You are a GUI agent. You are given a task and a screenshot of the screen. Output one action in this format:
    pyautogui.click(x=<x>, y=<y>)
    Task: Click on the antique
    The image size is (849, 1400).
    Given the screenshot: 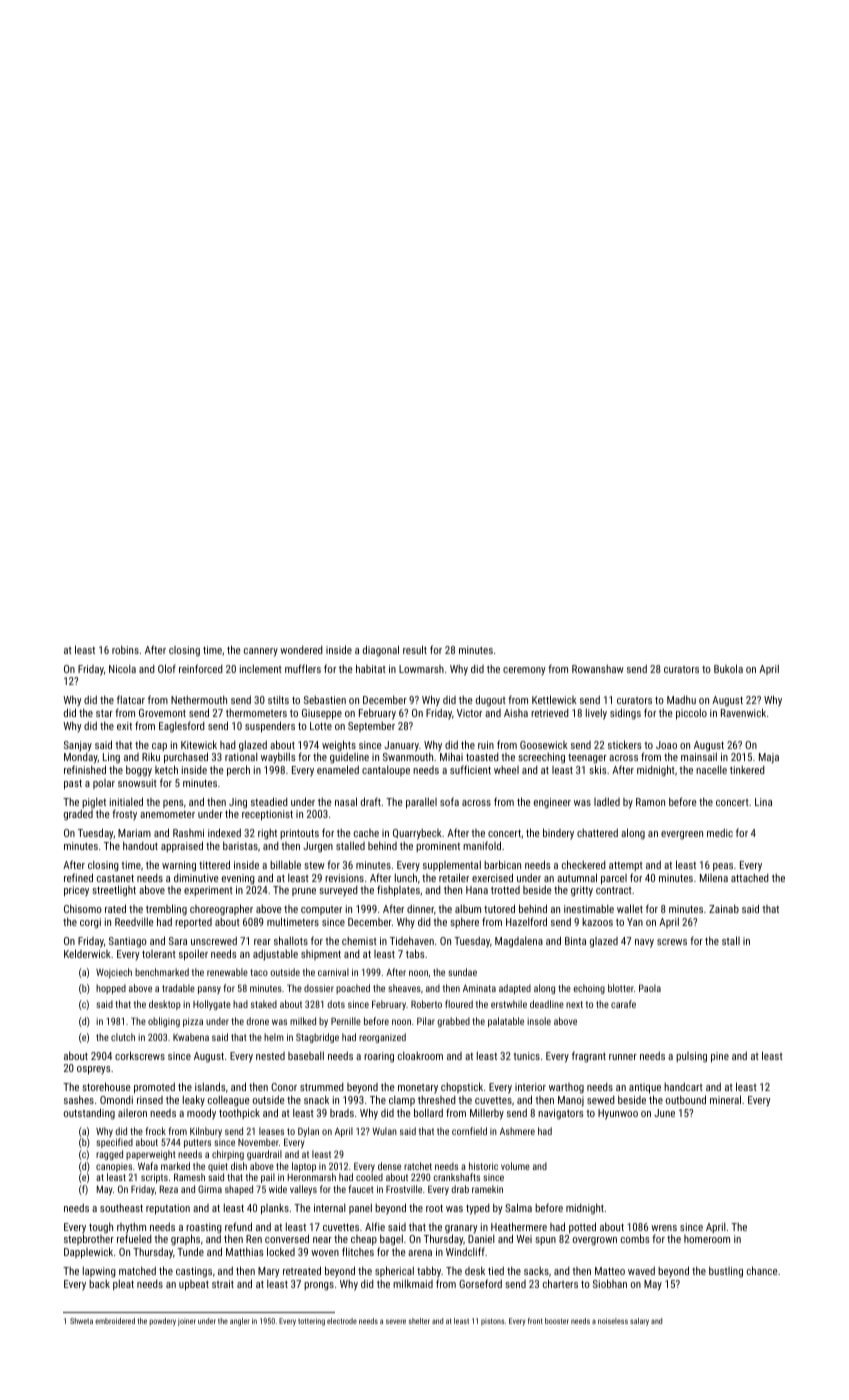 What is the action you would take?
    pyautogui.click(x=645, y=1088)
